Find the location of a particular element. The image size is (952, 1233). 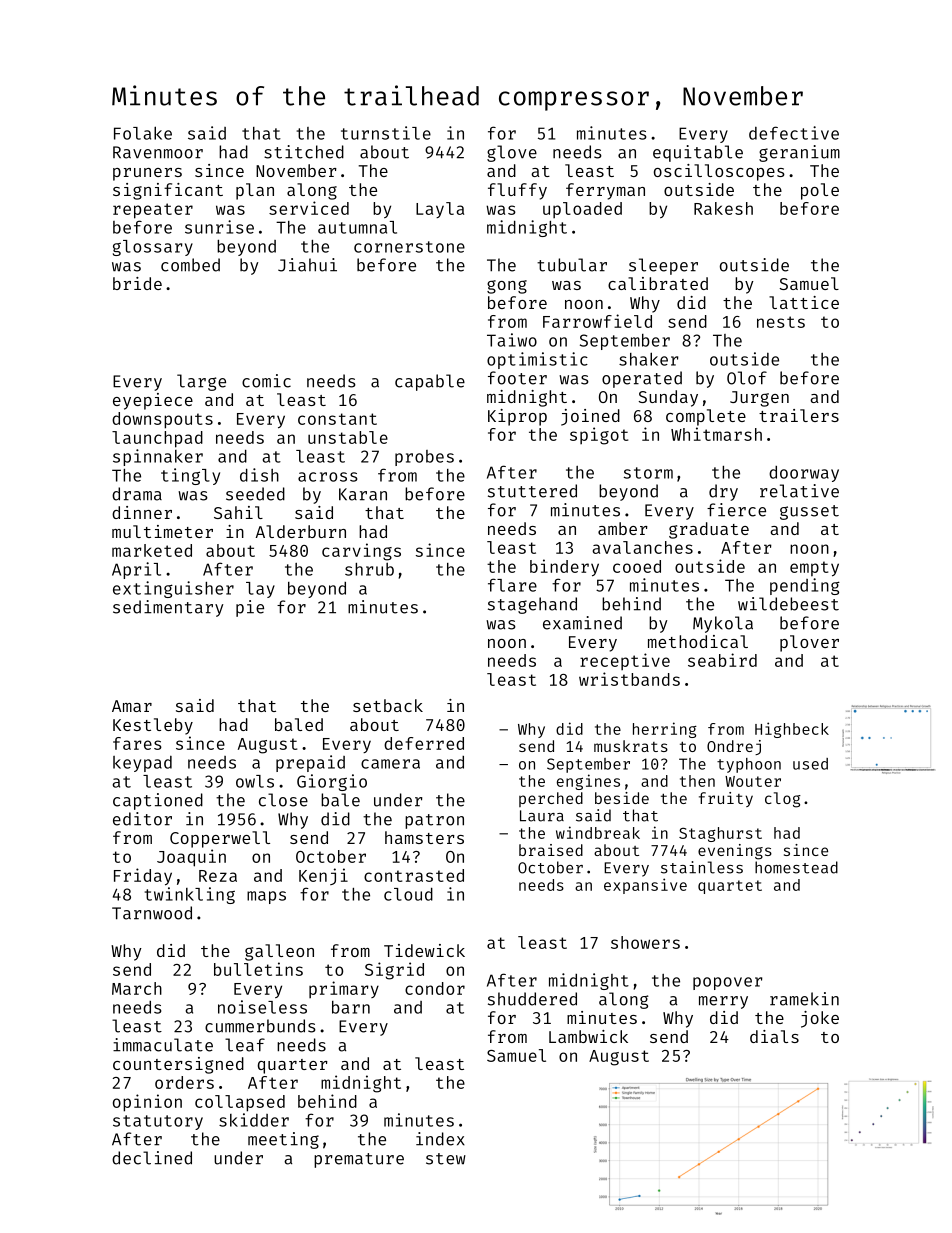

complete is located at coordinates (706, 417).
